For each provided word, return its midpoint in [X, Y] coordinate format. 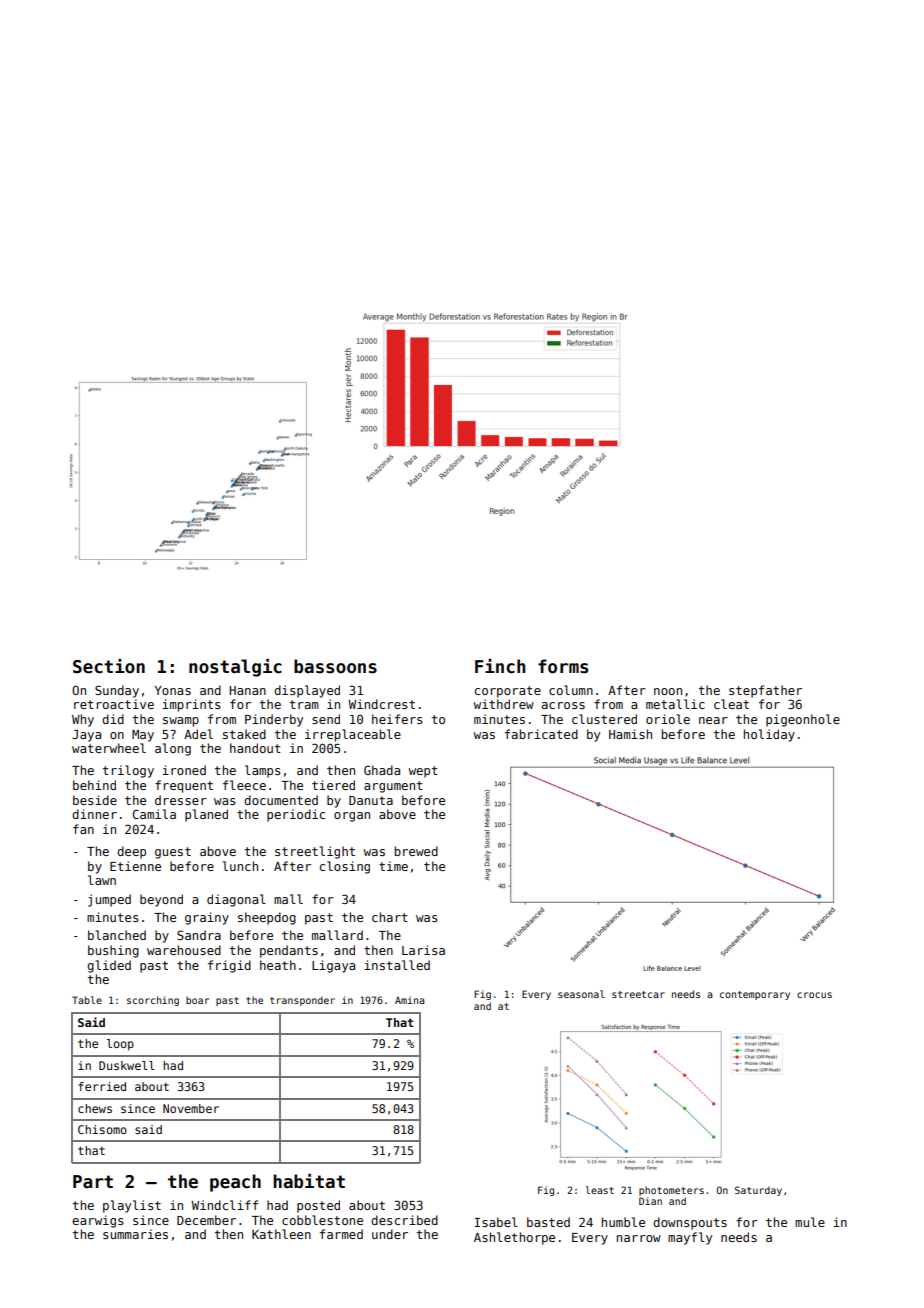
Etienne [135, 866]
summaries [135, 1234]
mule [810, 1222]
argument [393, 787]
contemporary [755, 995]
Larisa [423, 950]
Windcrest [381, 704]
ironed [184, 770]
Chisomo [102, 1129]
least [600, 1190]
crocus [814, 995]
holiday [769, 735]
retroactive [114, 704]
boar [197, 1000]
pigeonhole [803, 720]
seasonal [581, 994]
